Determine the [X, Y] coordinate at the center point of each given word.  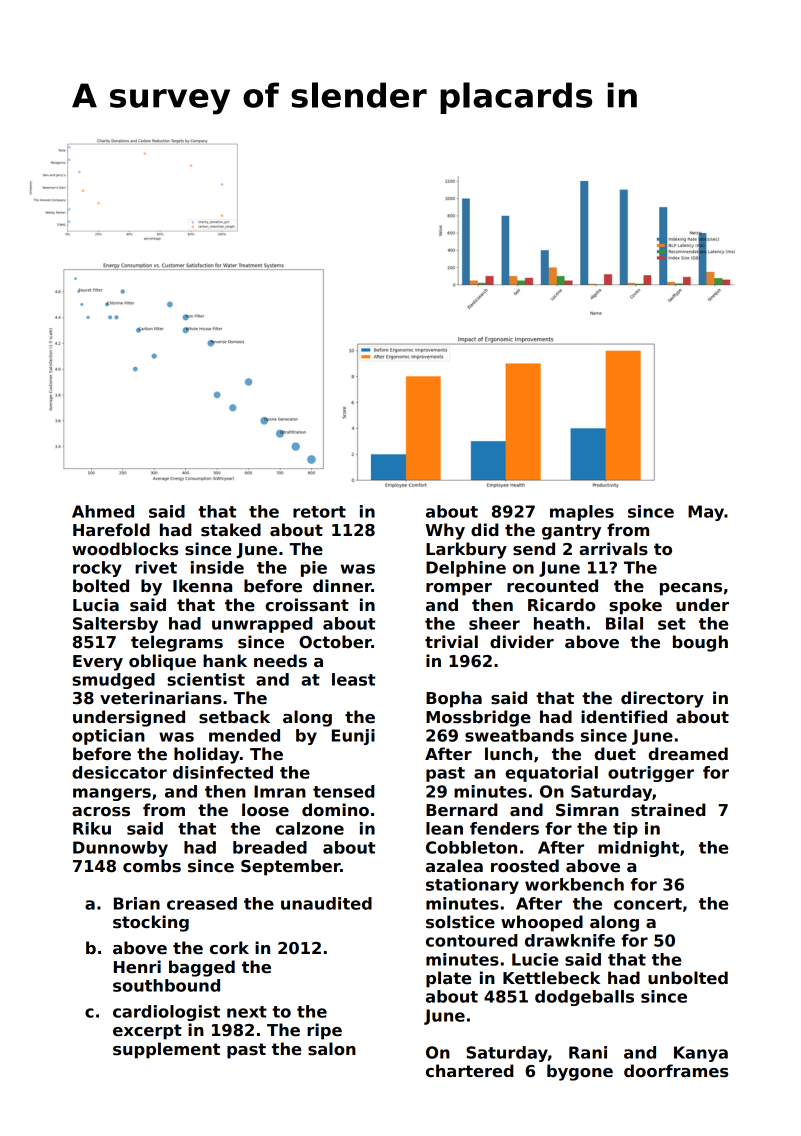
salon [332, 1049]
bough [700, 643]
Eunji [353, 737]
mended [244, 735]
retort [319, 512]
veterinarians [161, 698]
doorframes [676, 1071]
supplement [166, 1050]
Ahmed [103, 511]
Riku [92, 828]
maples [582, 513]
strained [668, 810]
